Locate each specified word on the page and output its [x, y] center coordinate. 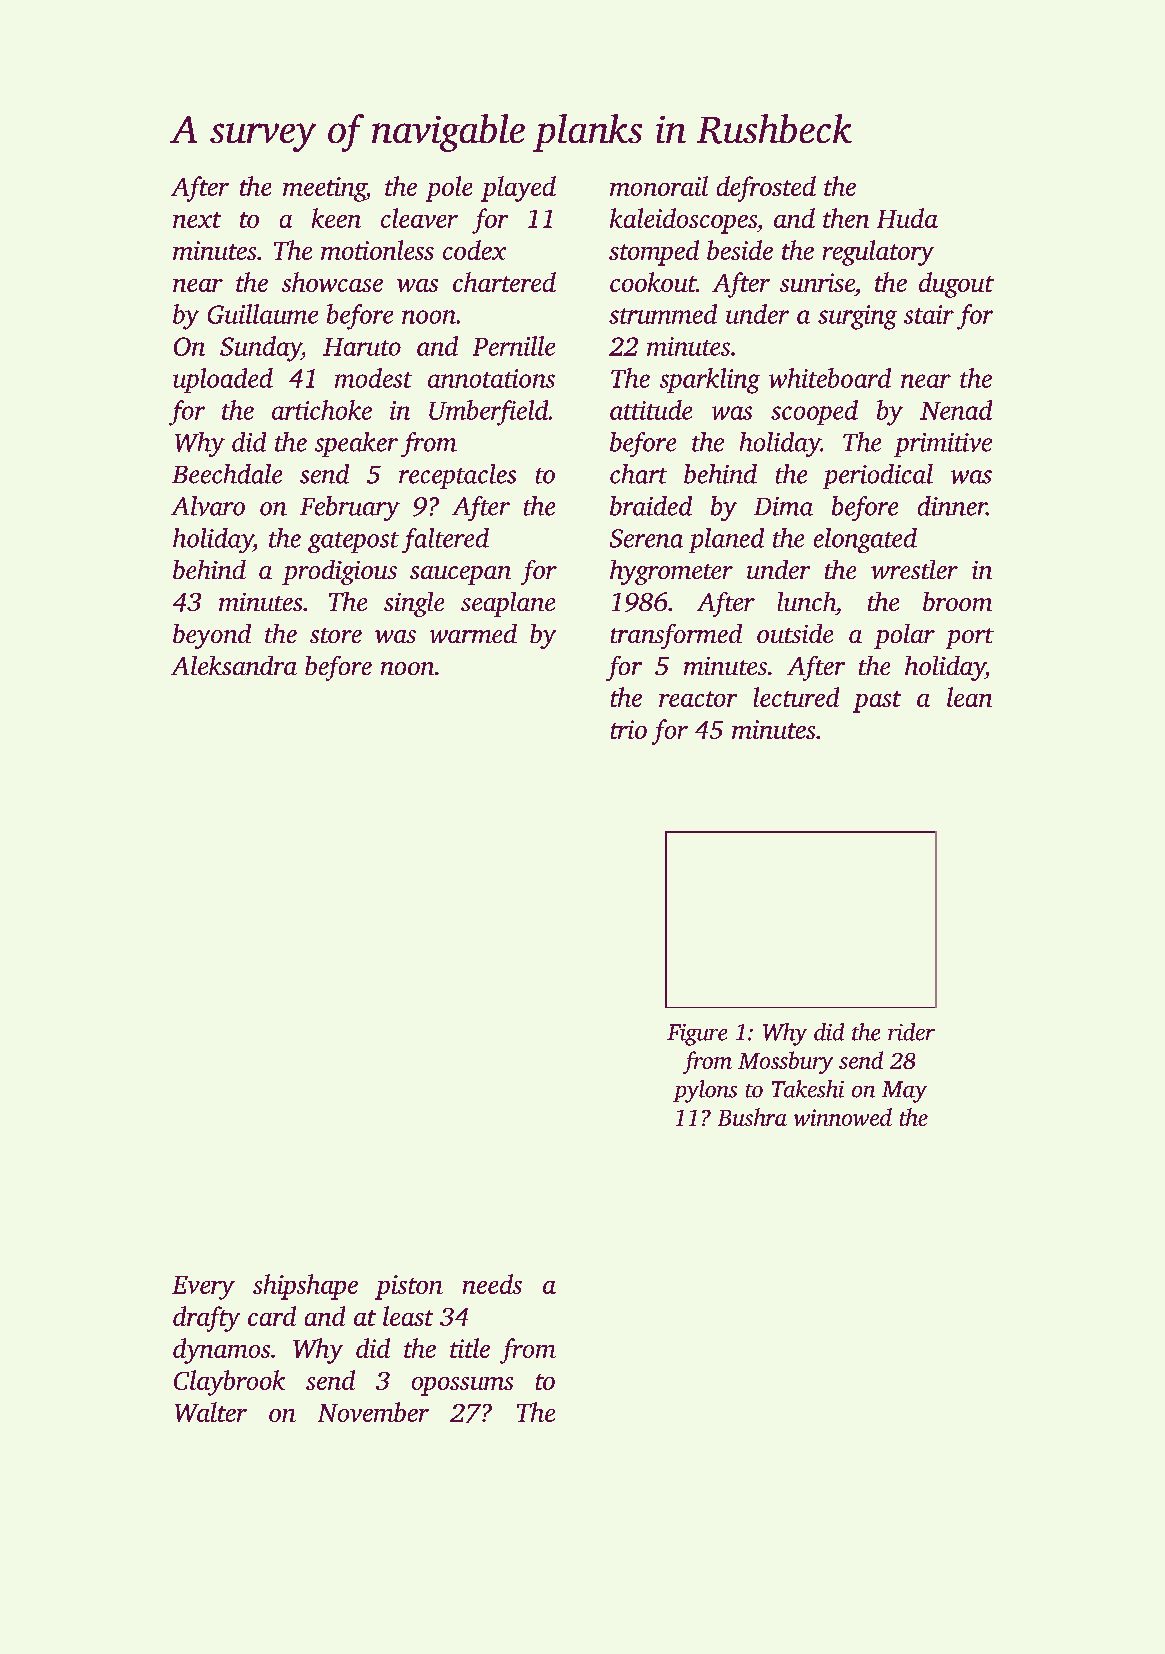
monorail [659, 186]
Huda [907, 218]
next [197, 220]
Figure [697, 1035]
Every [203, 1288]
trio [629, 729]
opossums [462, 1386]
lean [969, 697]
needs [492, 1284]
